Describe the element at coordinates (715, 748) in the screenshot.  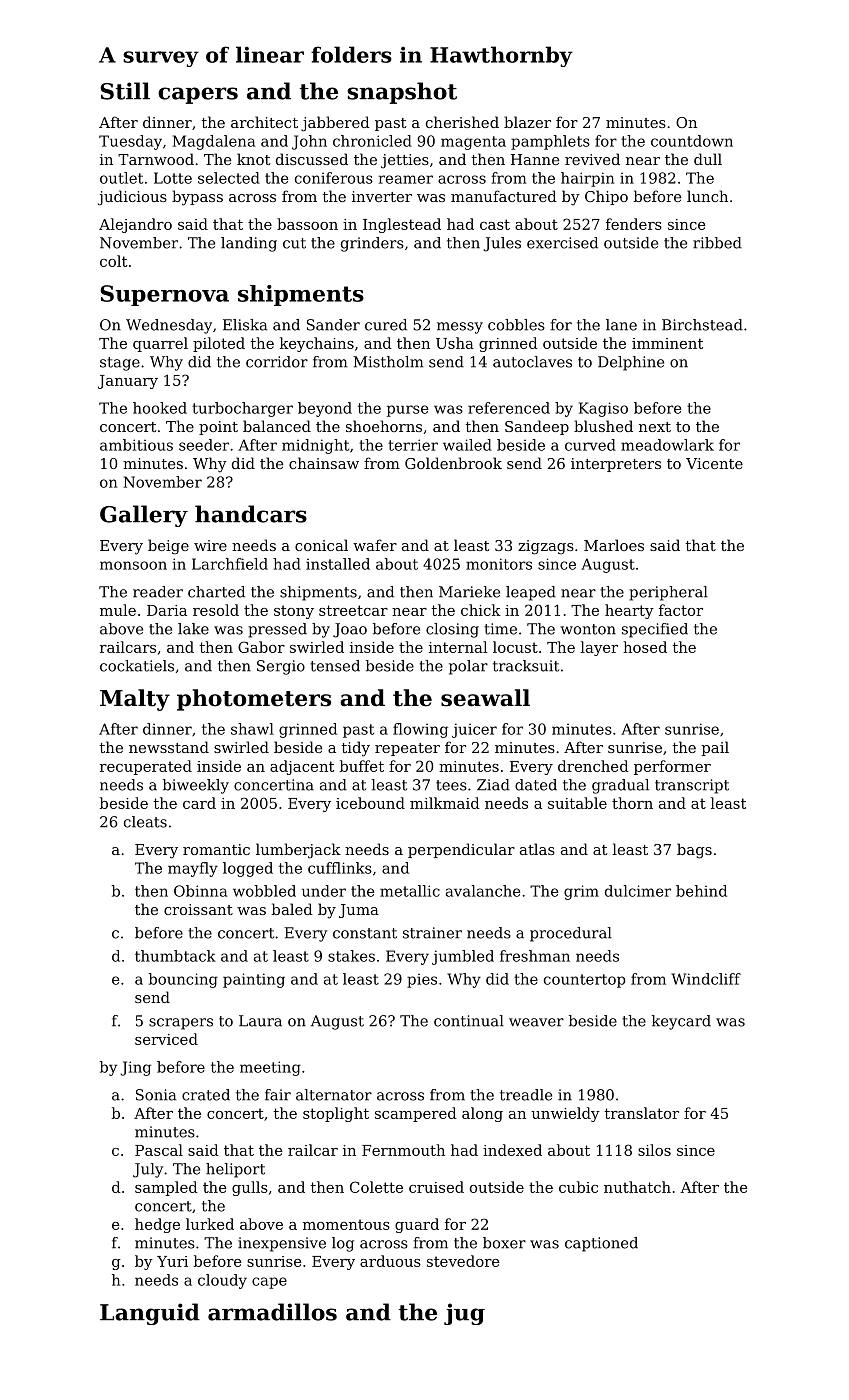
I see `pail` at that location.
